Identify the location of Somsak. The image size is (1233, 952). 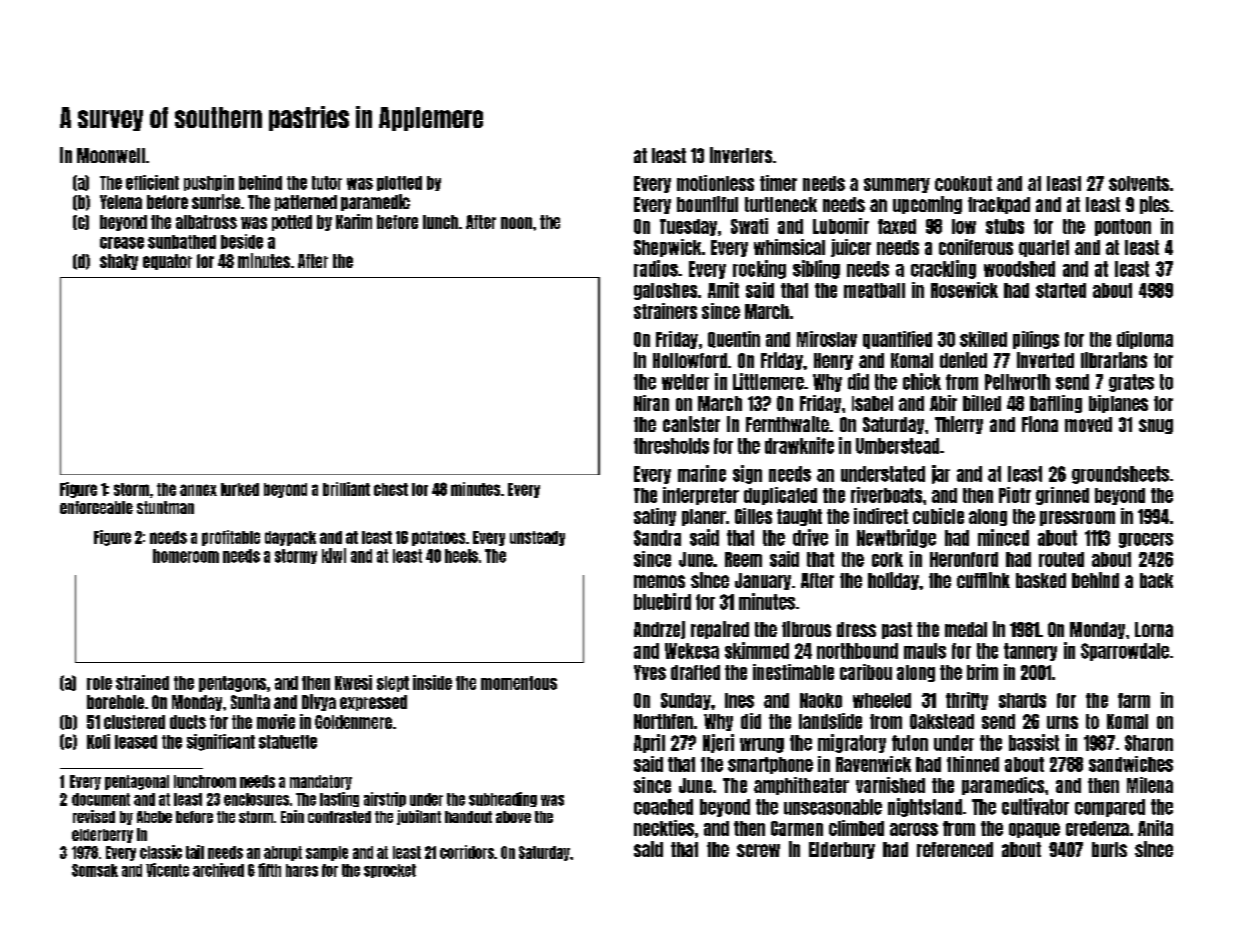
(95, 870).
